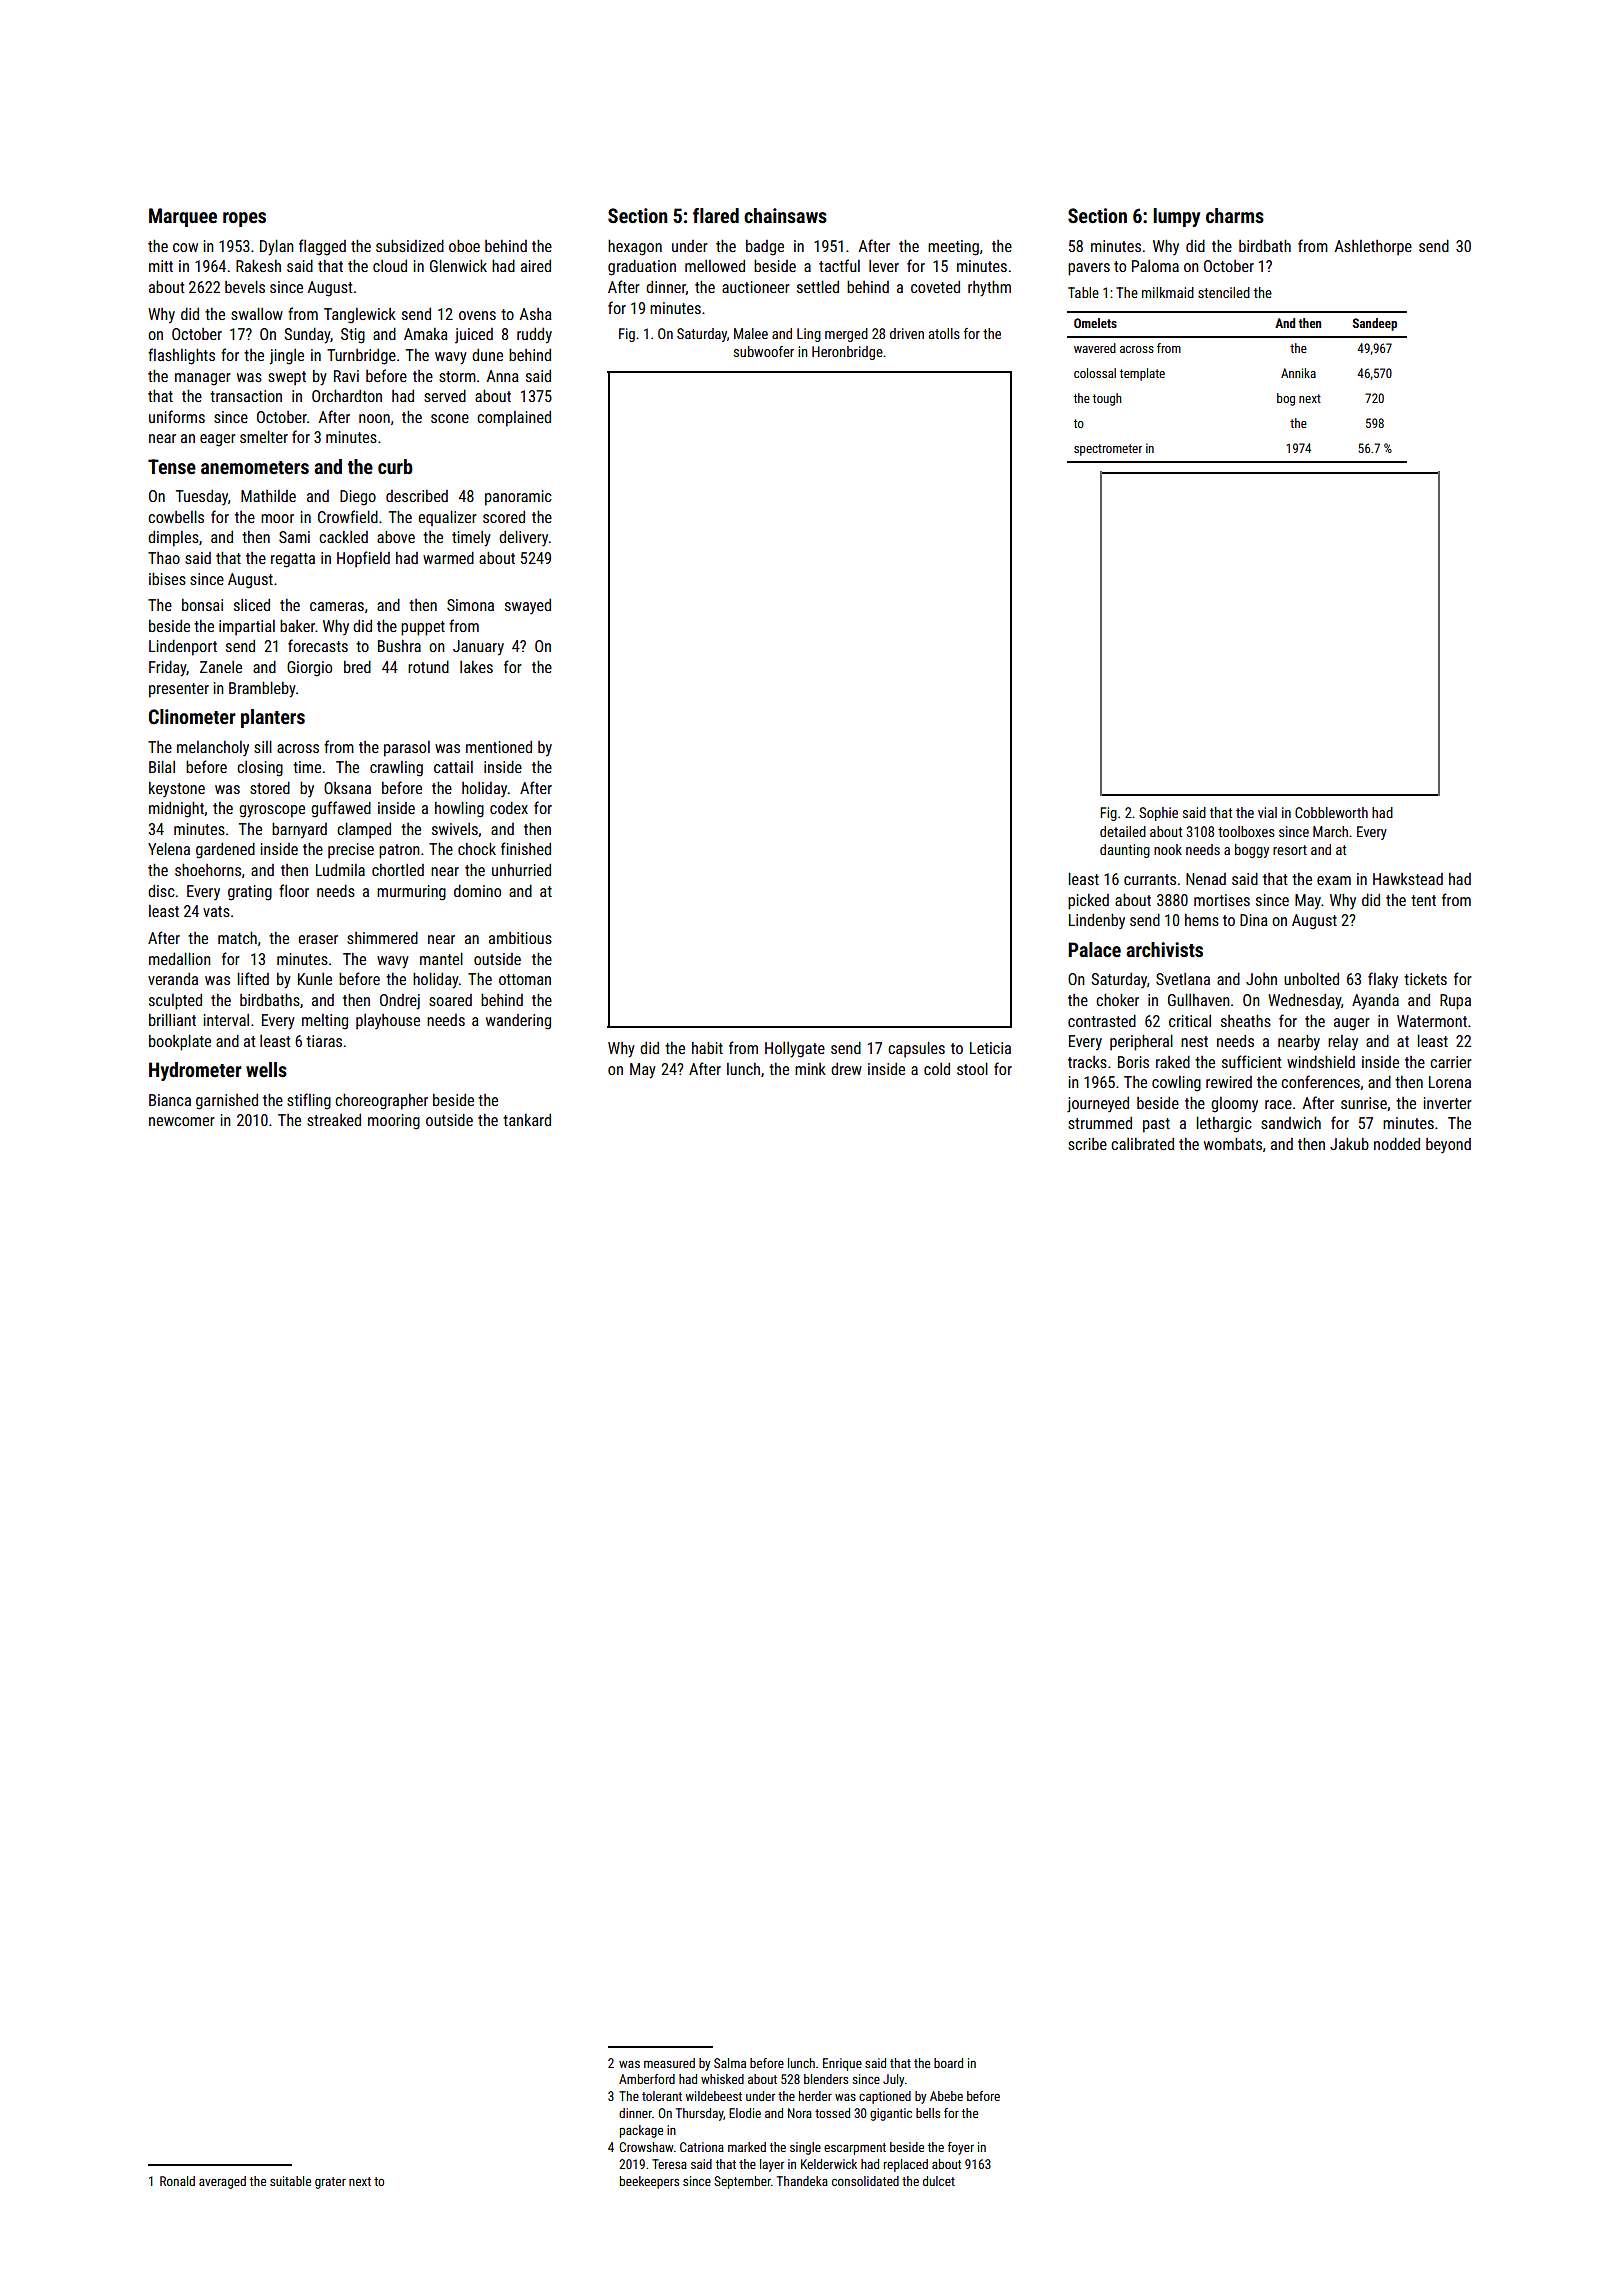 Image resolution: width=1620 pixels, height=2292 pixels. What do you see at coordinates (330, 2183) in the page?
I see `grater` at bounding box center [330, 2183].
